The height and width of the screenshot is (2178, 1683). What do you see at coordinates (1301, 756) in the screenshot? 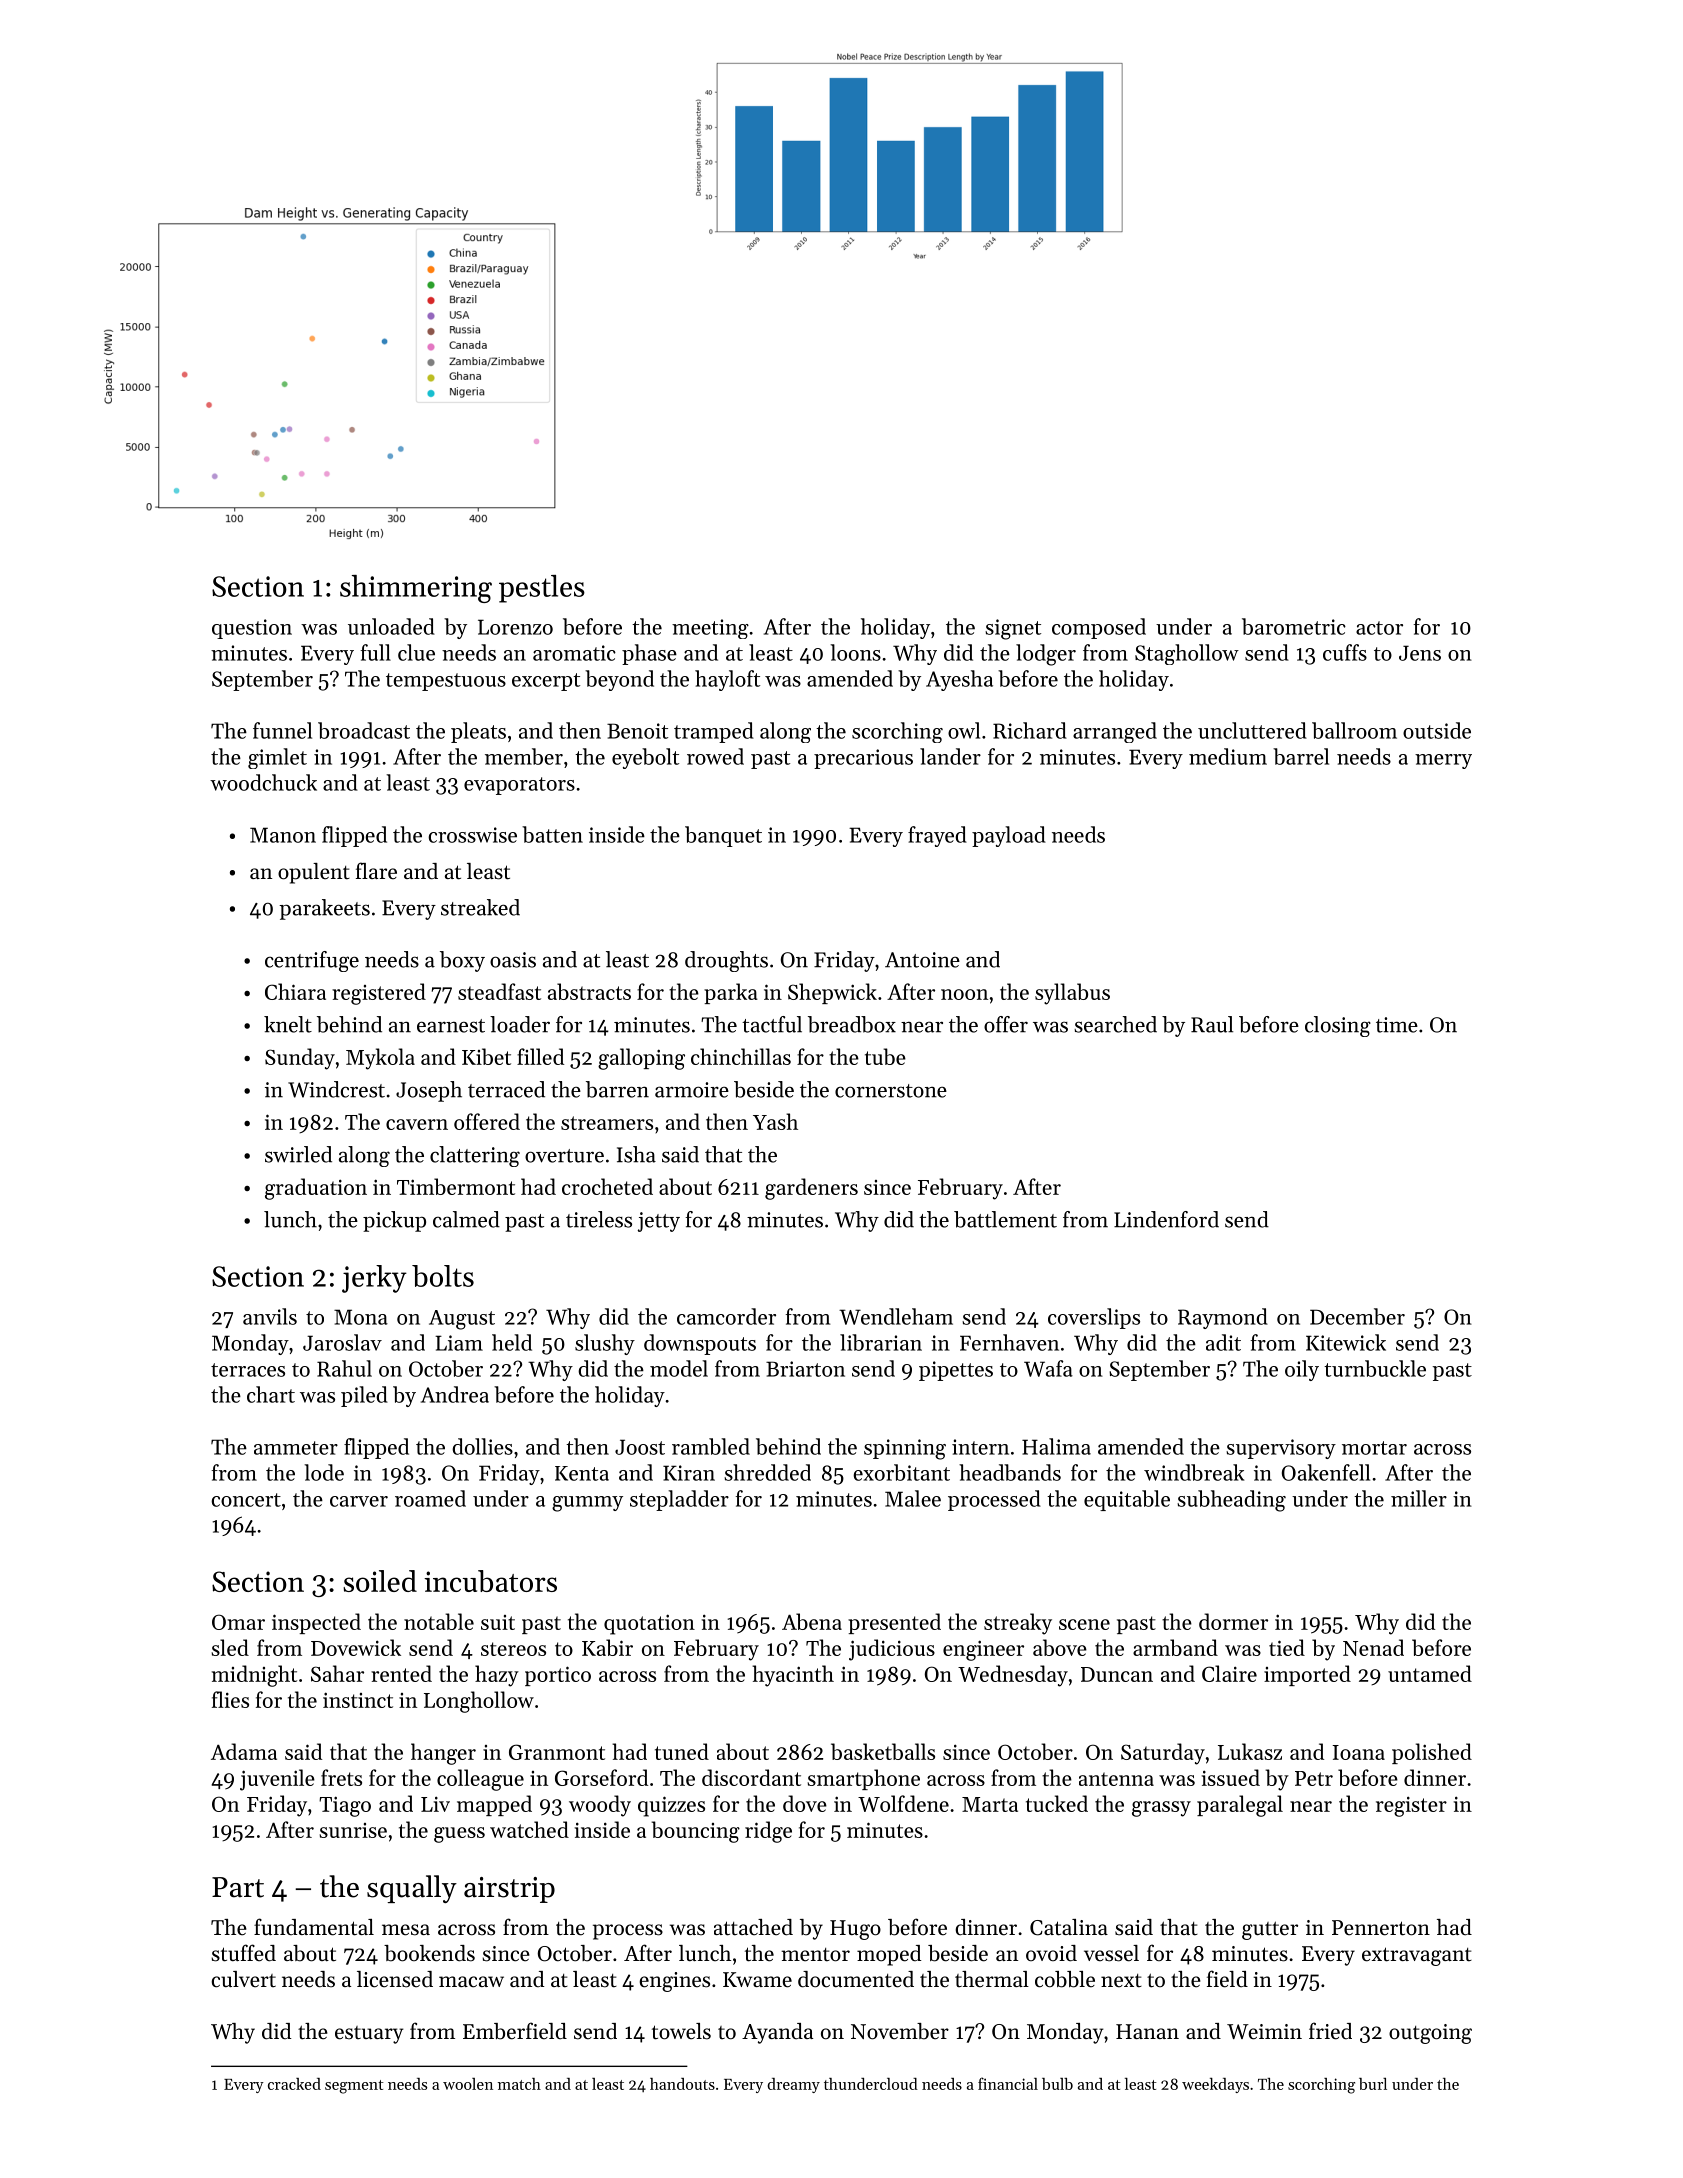
I see `barrel` at bounding box center [1301, 756].
